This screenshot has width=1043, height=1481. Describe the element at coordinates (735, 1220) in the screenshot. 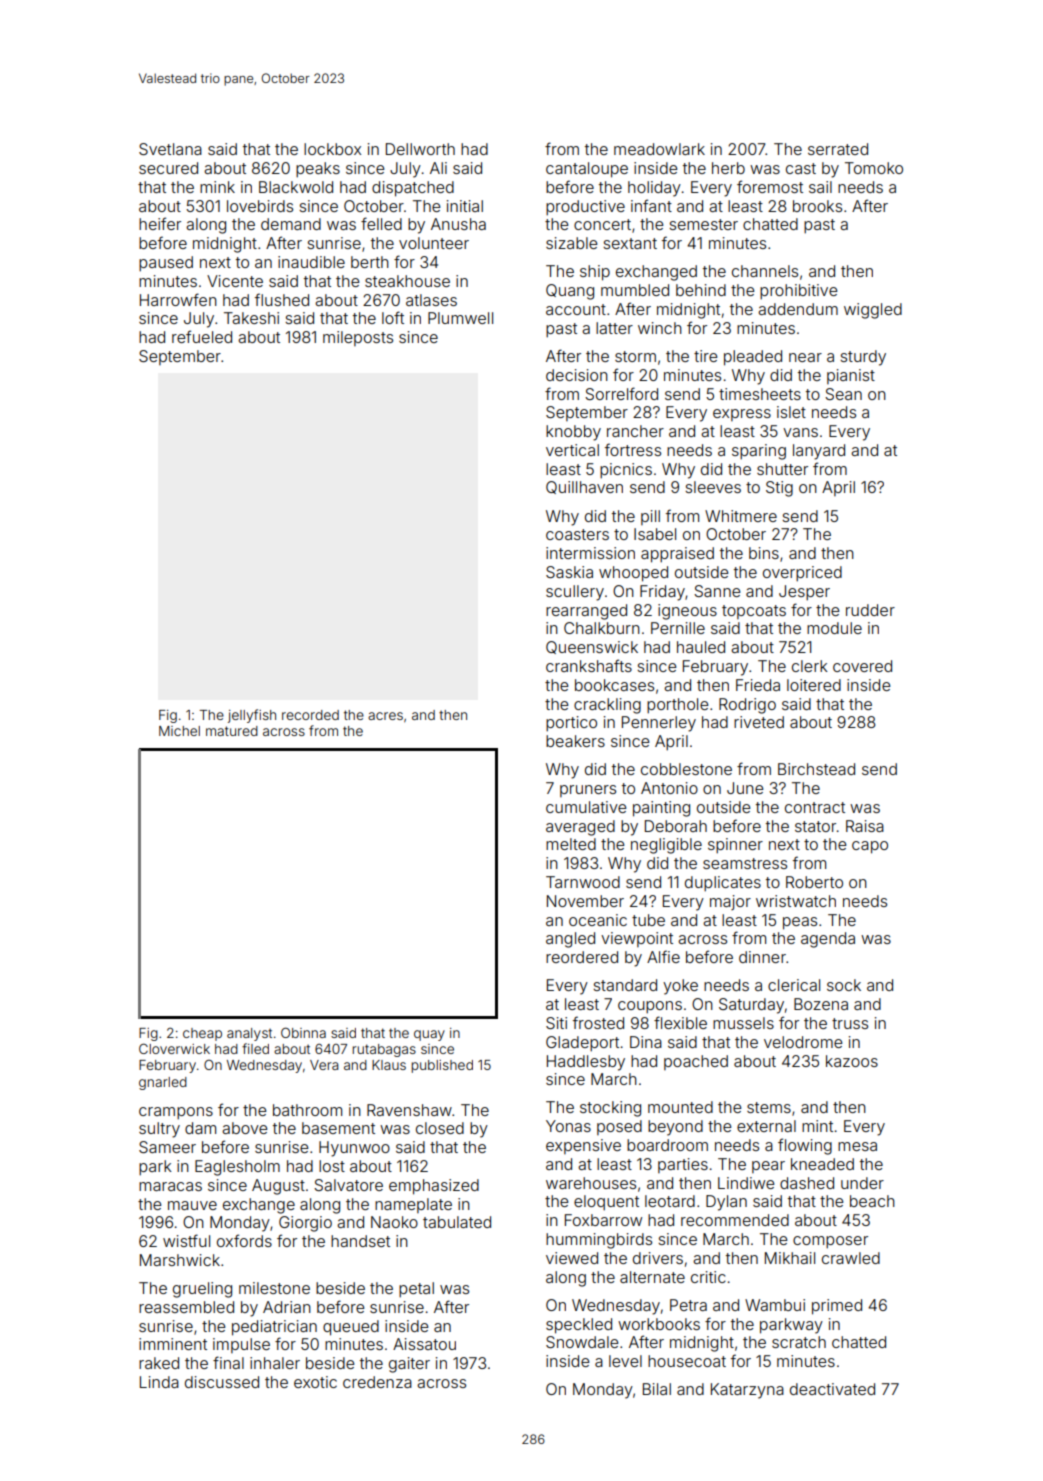

I see `recommended` at that location.
